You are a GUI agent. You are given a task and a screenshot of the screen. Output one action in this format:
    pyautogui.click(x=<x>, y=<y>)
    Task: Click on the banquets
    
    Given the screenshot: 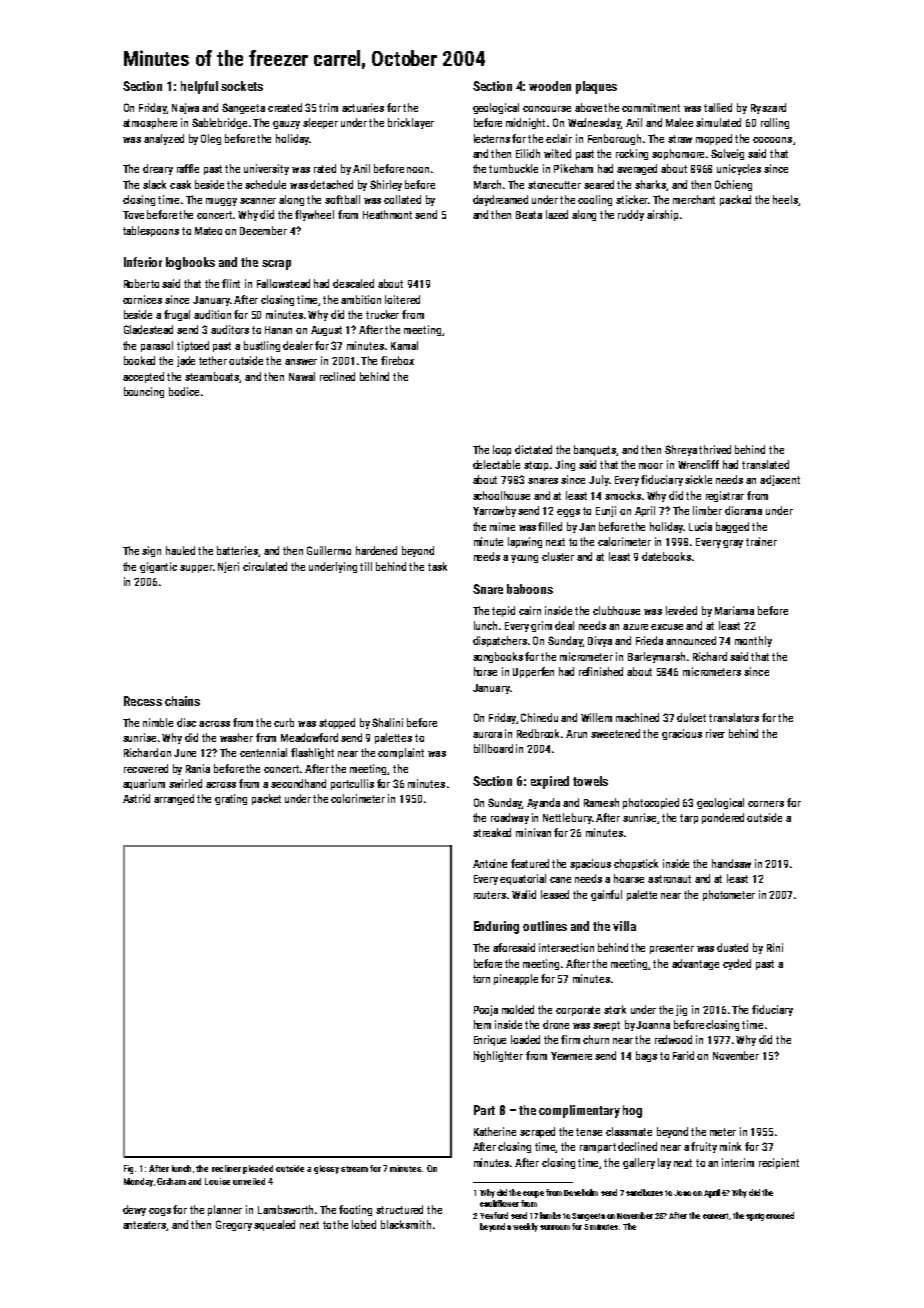 What is the action you would take?
    pyautogui.click(x=595, y=450)
